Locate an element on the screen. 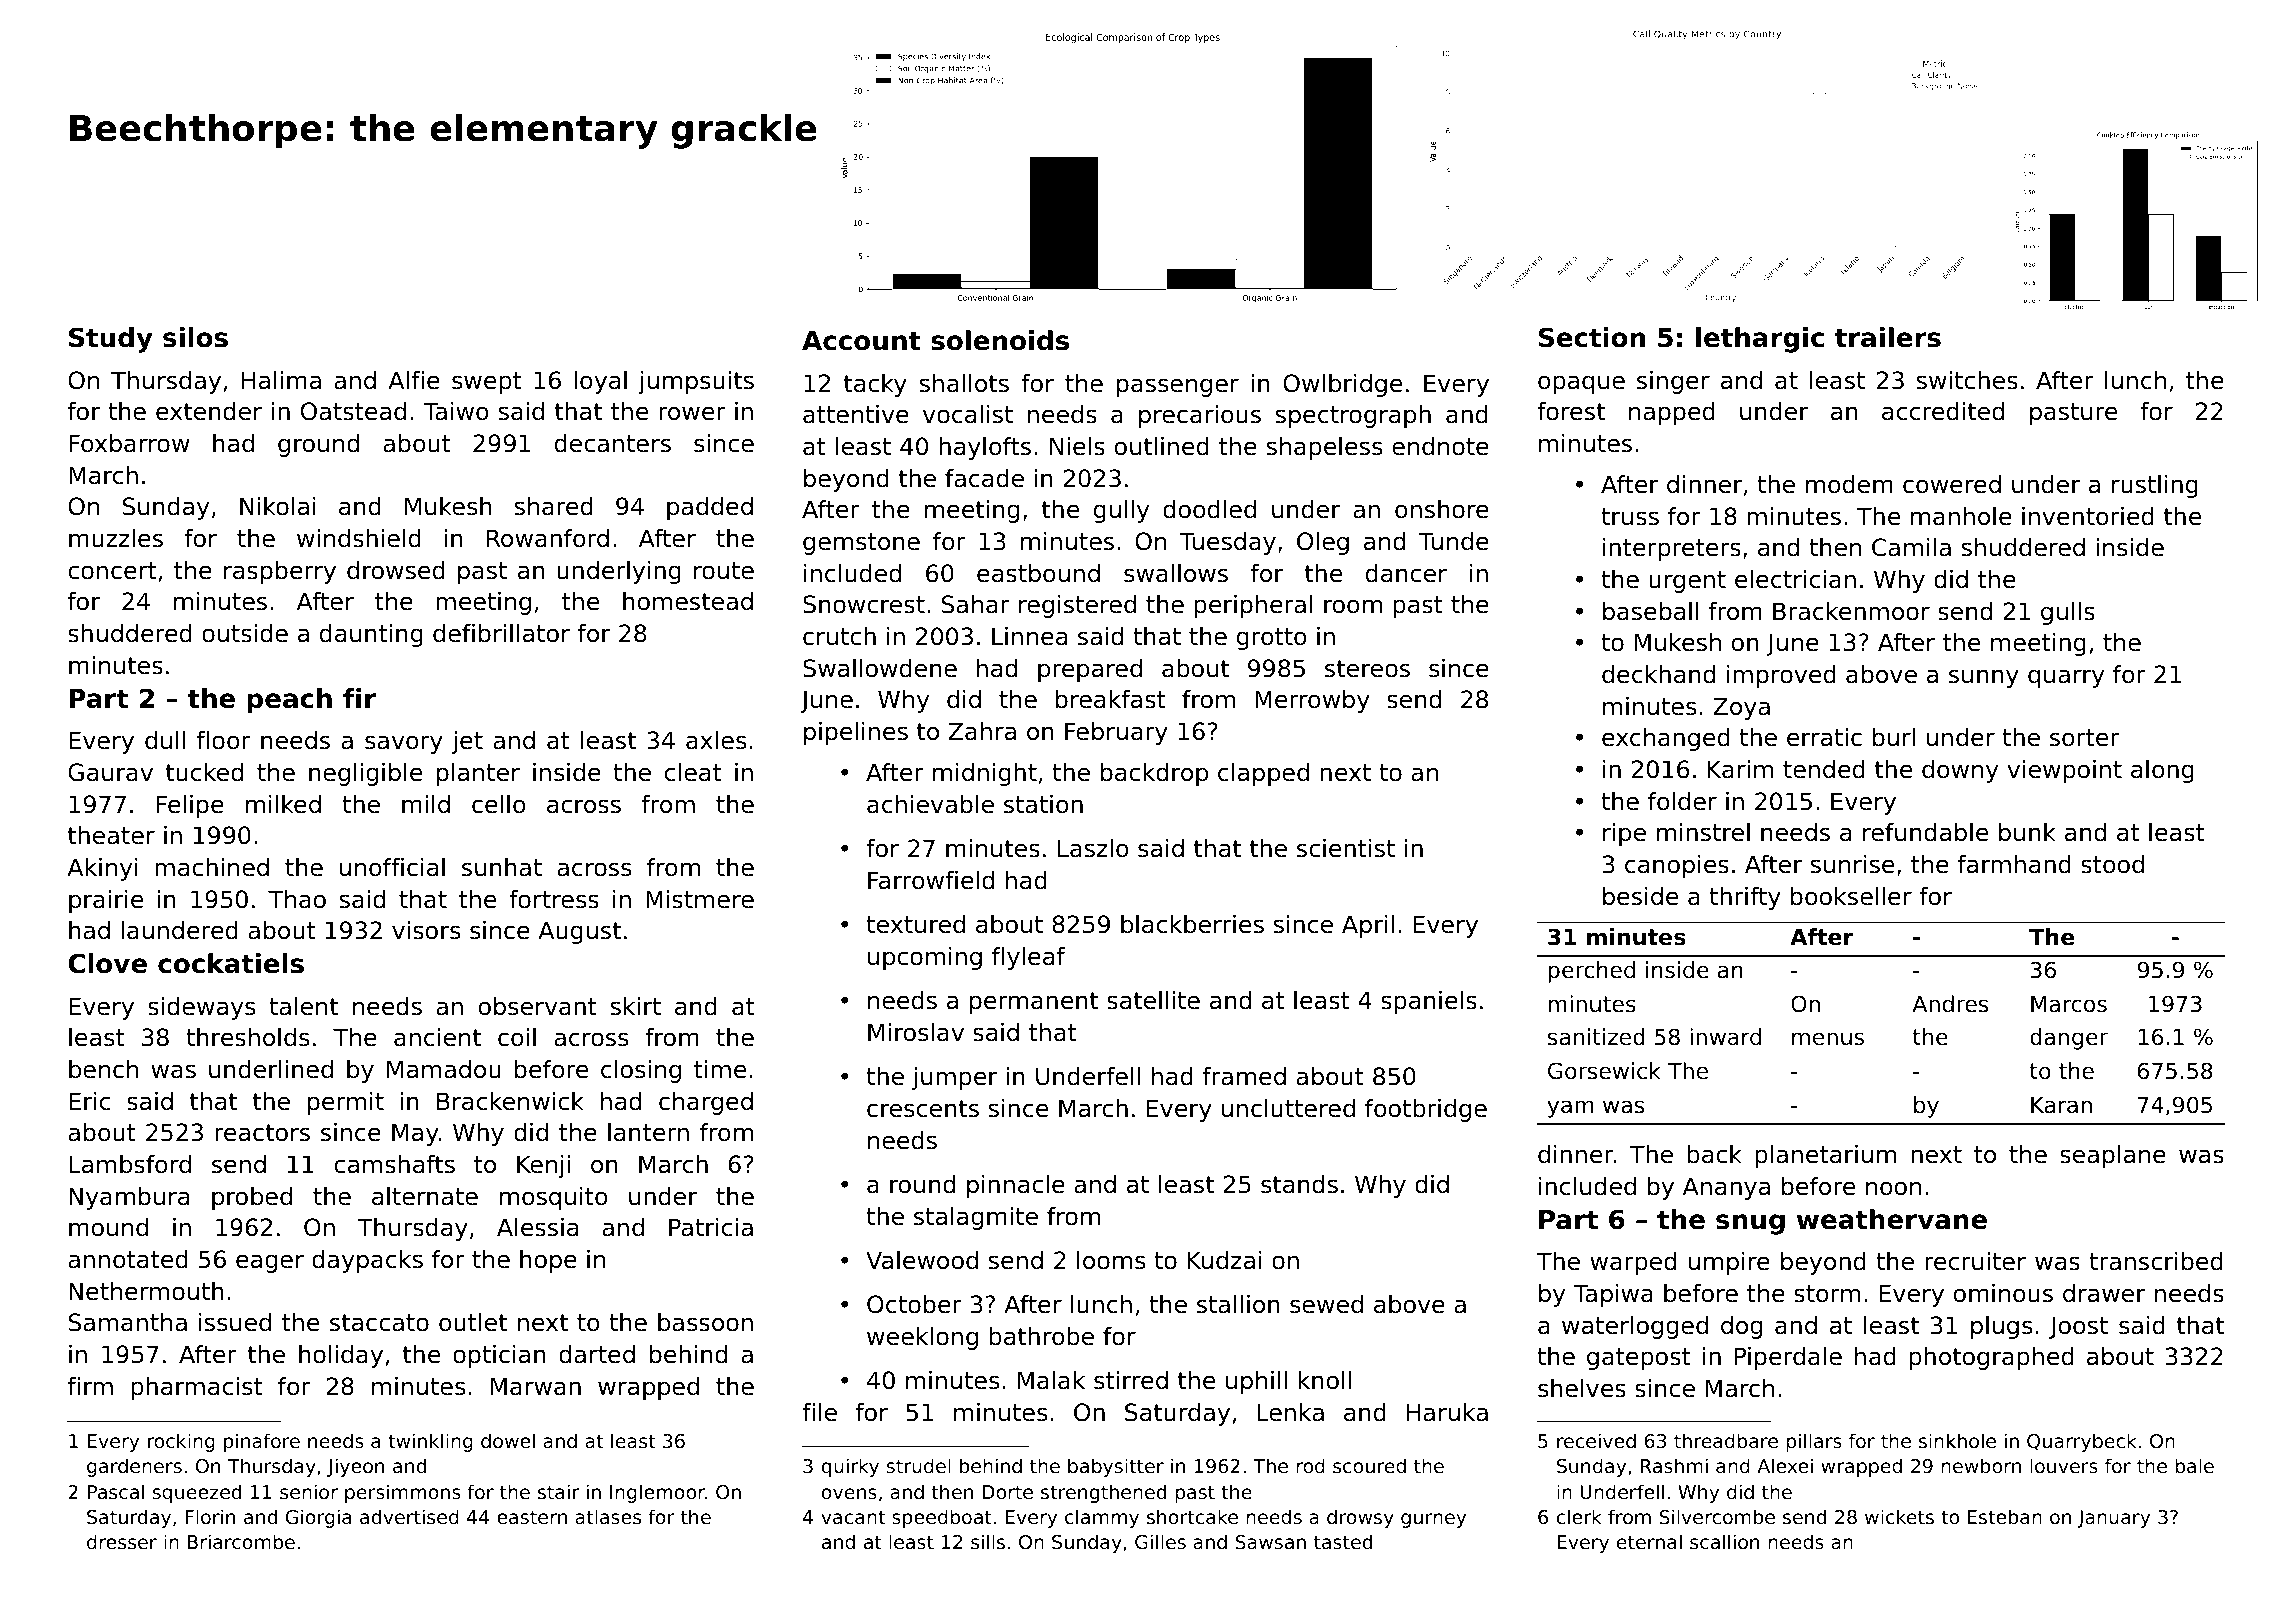 The height and width of the screenshot is (1620, 2292). passenger is located at coordinates (1178, 387).
